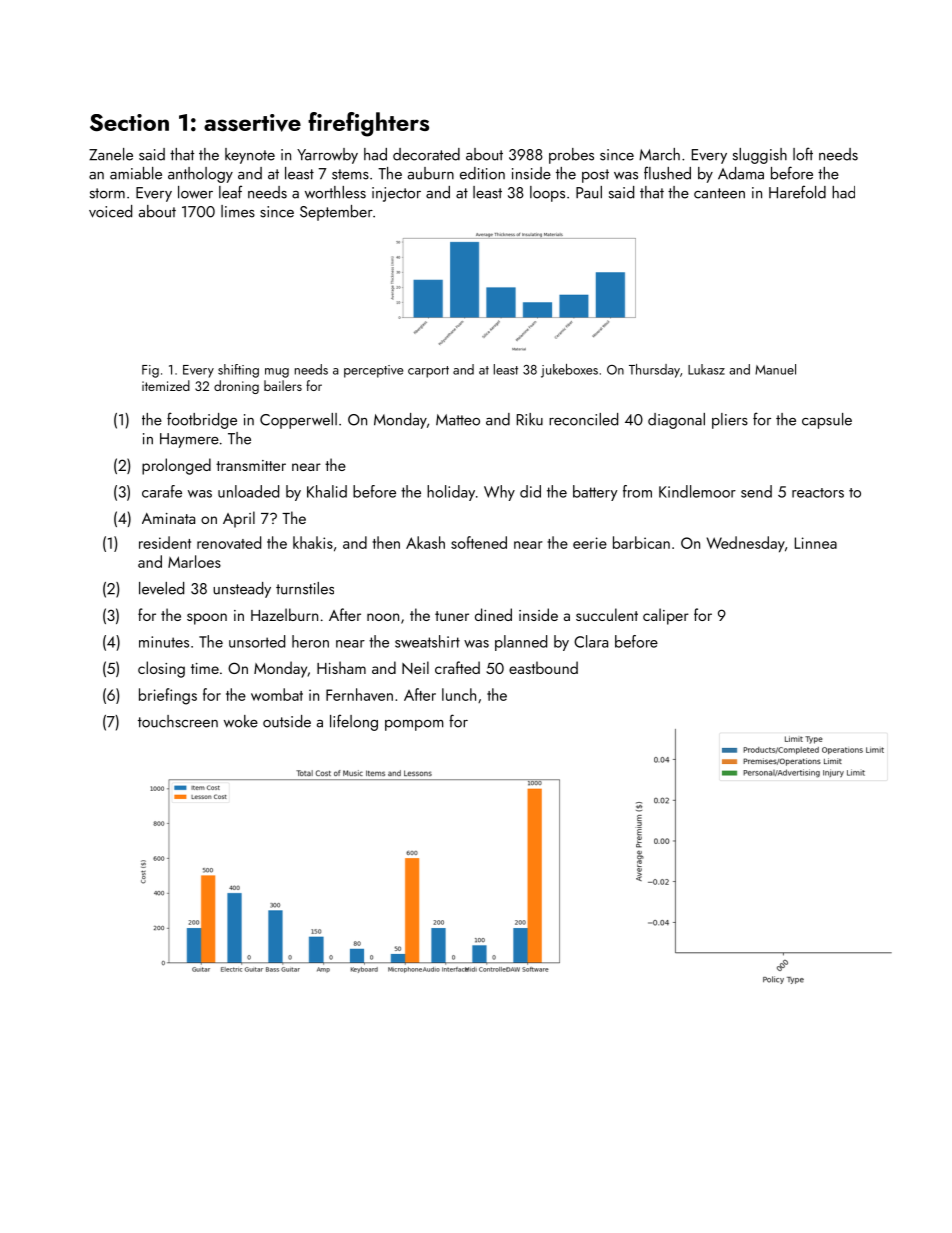 This document has width=952, height=1233. I want to click on sluggish, so click(760, 156).
